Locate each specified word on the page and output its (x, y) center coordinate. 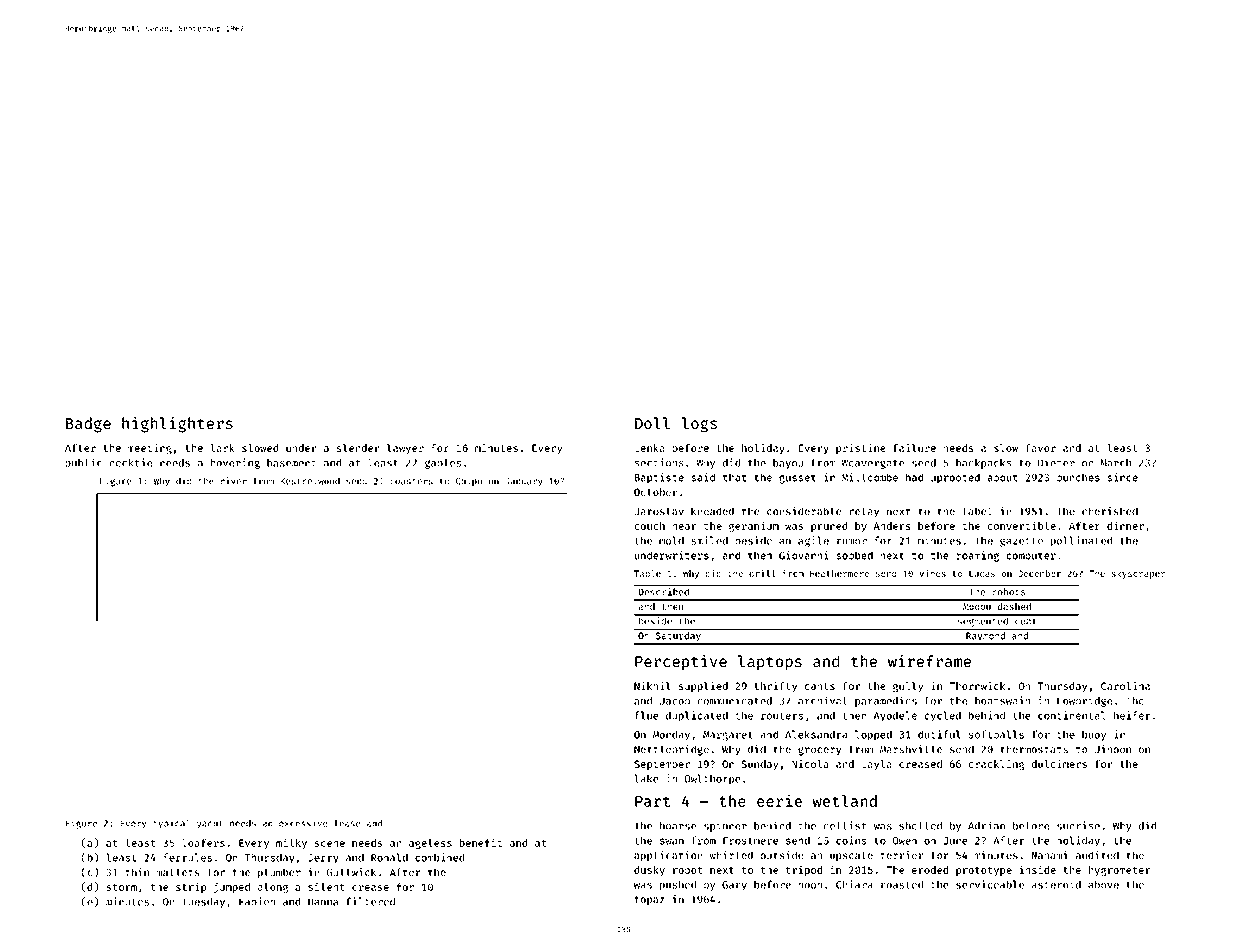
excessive (303, 823)
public (84, 463)
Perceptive (681, 662)
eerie (779, 800)
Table (647, 573)
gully (908, 687)
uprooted (955, 478)
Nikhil (652, 686)
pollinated (1081, 541)
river (234, 481)
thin (137, 872)
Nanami (1050, 855)
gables (443, 464)
